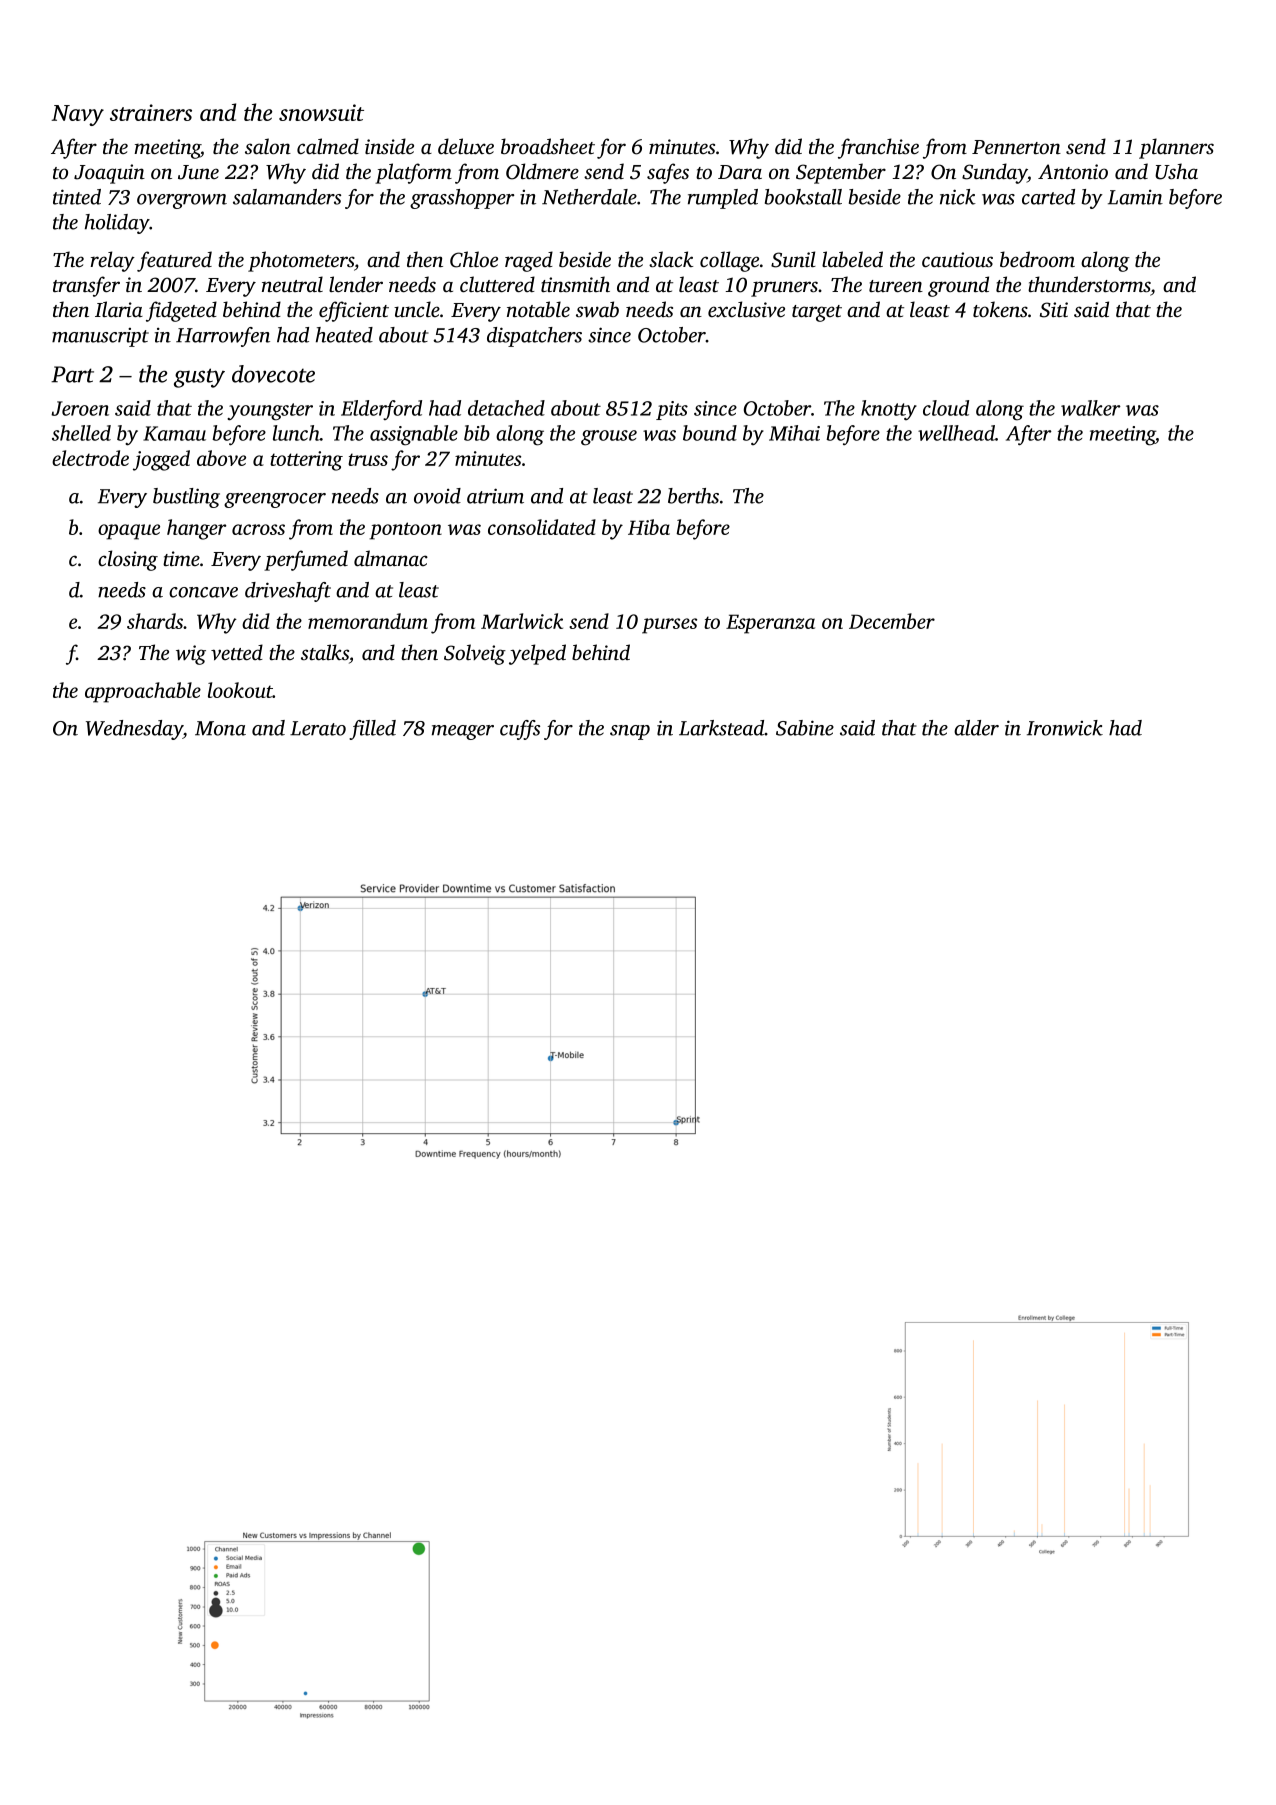 This page has width=1276, height=1805. Describe the element at coordinates (181, 311) in the page. I see `fidgeted` at that location.
